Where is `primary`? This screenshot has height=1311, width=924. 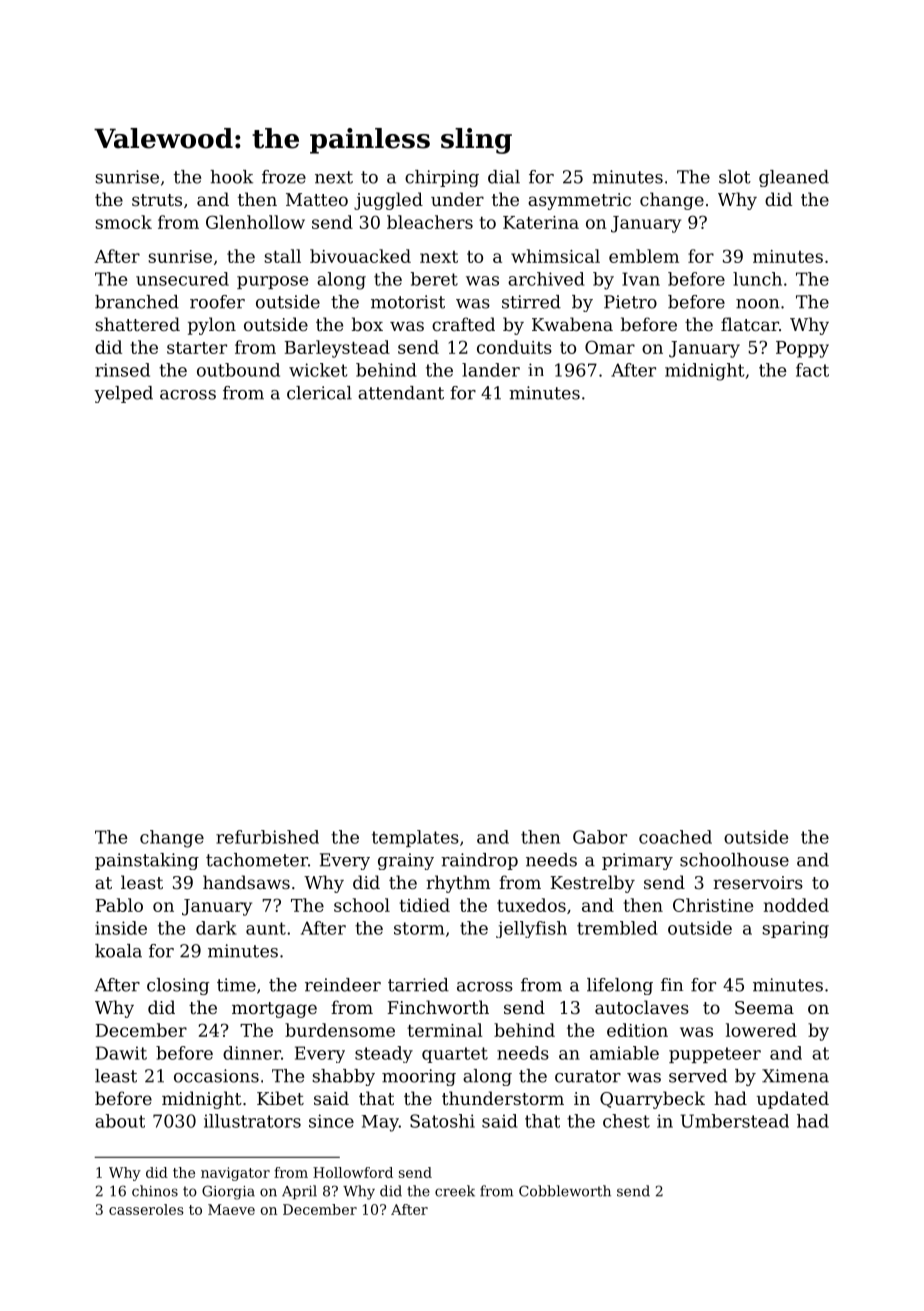
primary is located at coordinates (637, 861).
